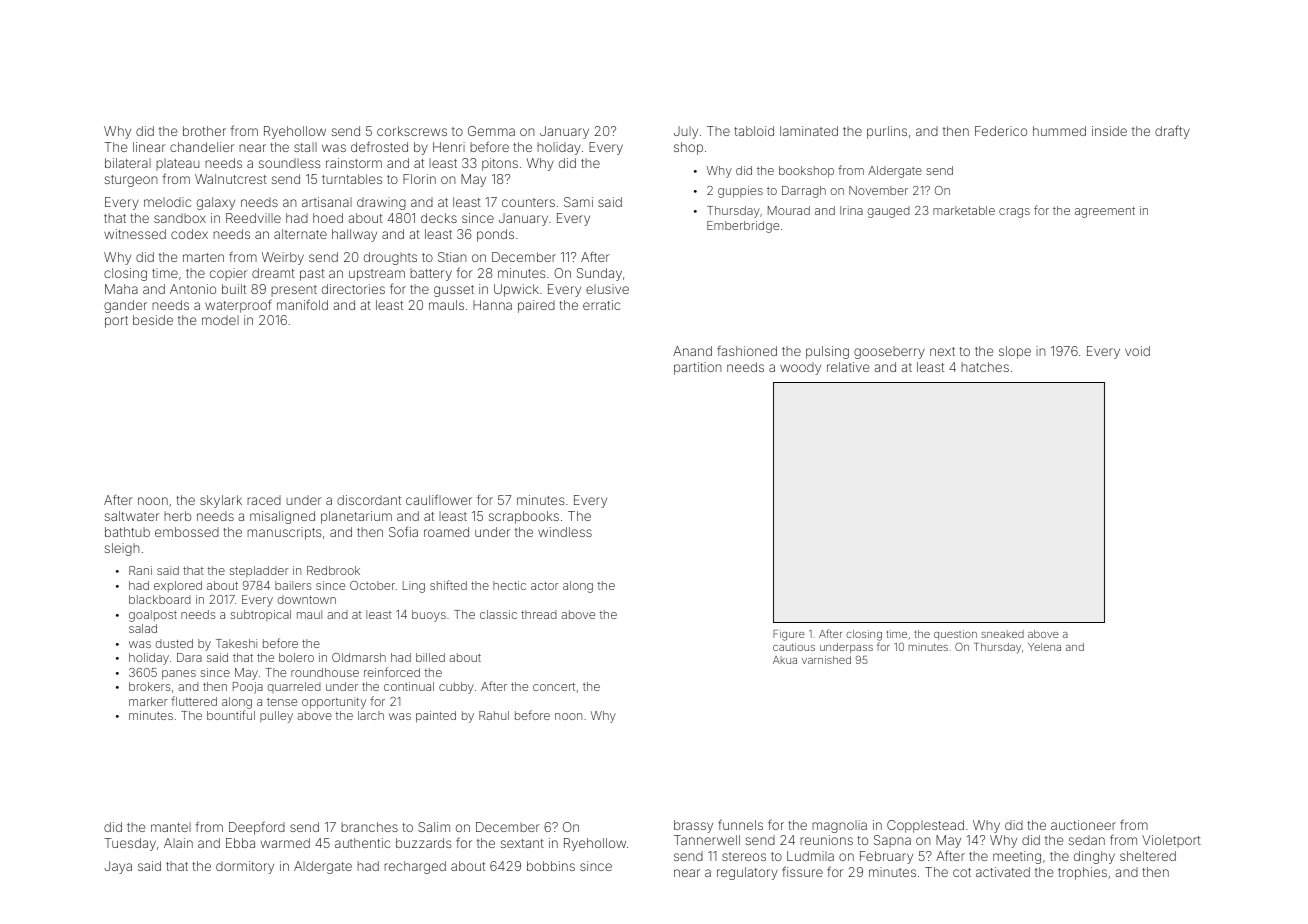 Image resolution: width=1308 pixels, height=924 pixels. Describe the element at coordinates (379, 146) in the page. I see `defrosted` at that location.
